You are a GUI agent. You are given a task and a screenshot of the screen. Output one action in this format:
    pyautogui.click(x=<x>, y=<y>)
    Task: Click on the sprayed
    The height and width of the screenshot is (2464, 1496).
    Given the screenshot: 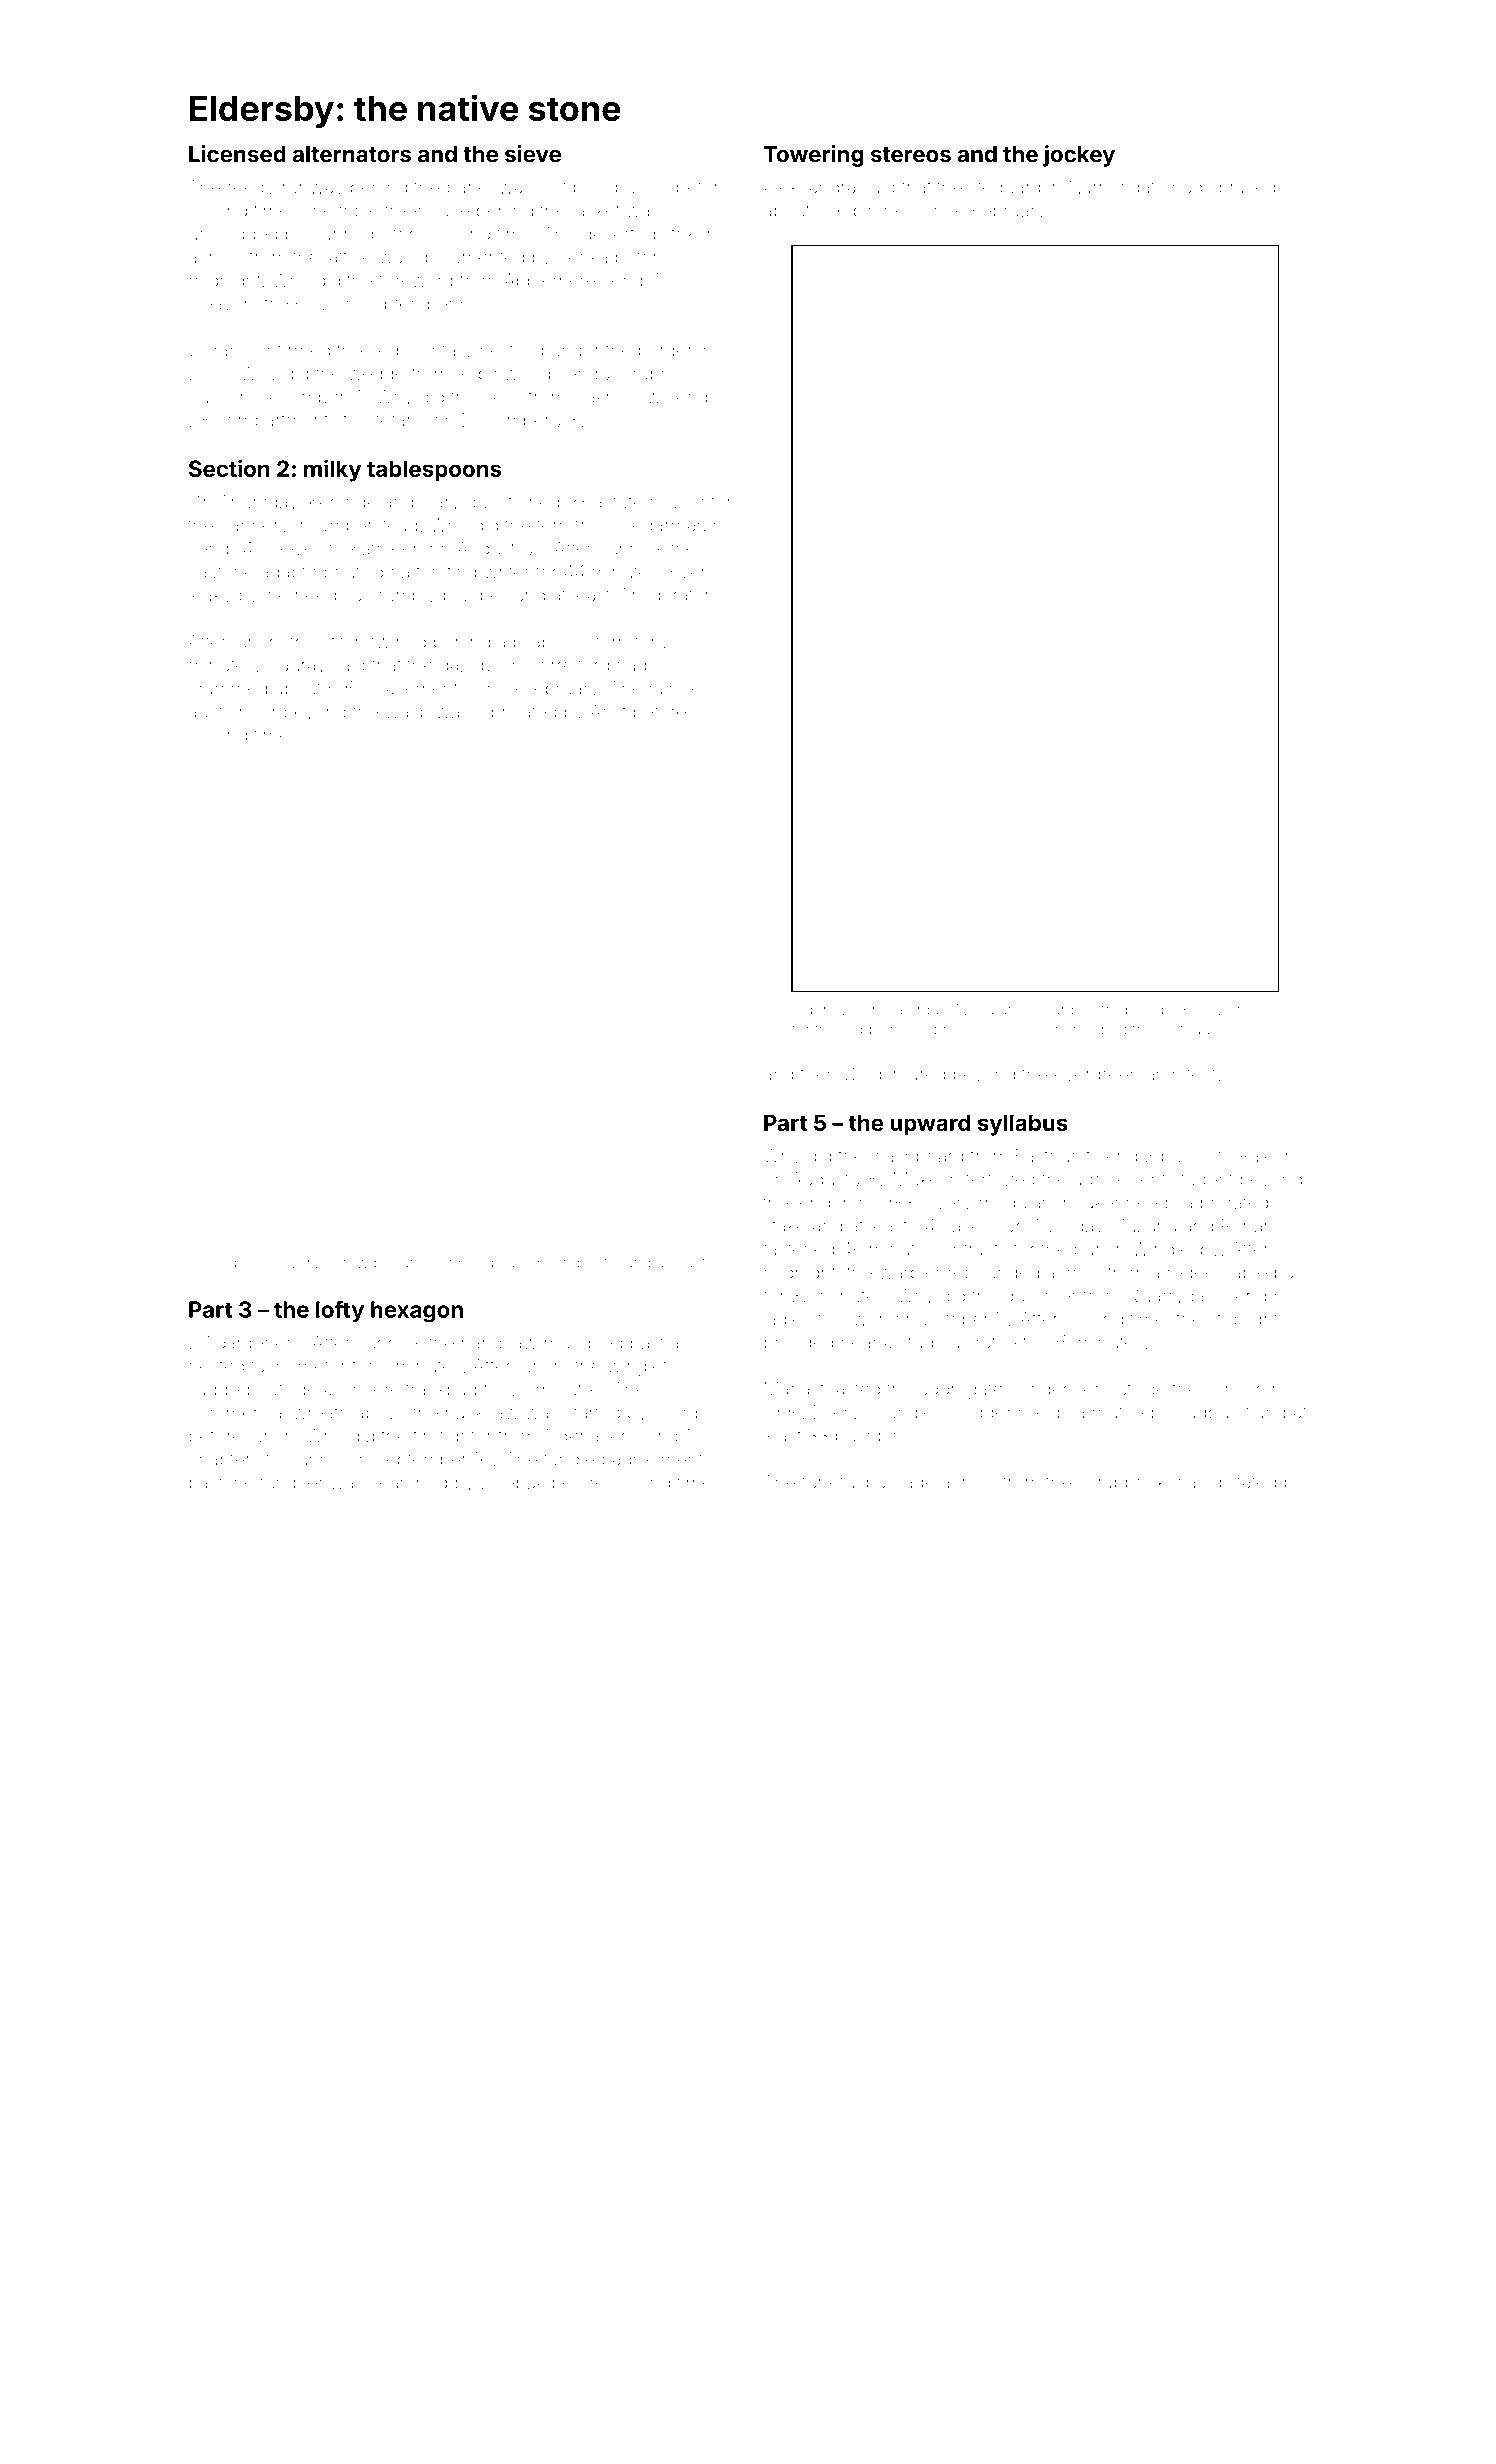 What is the action you would take?
    pyautogui.click(x=1242, y=189)
